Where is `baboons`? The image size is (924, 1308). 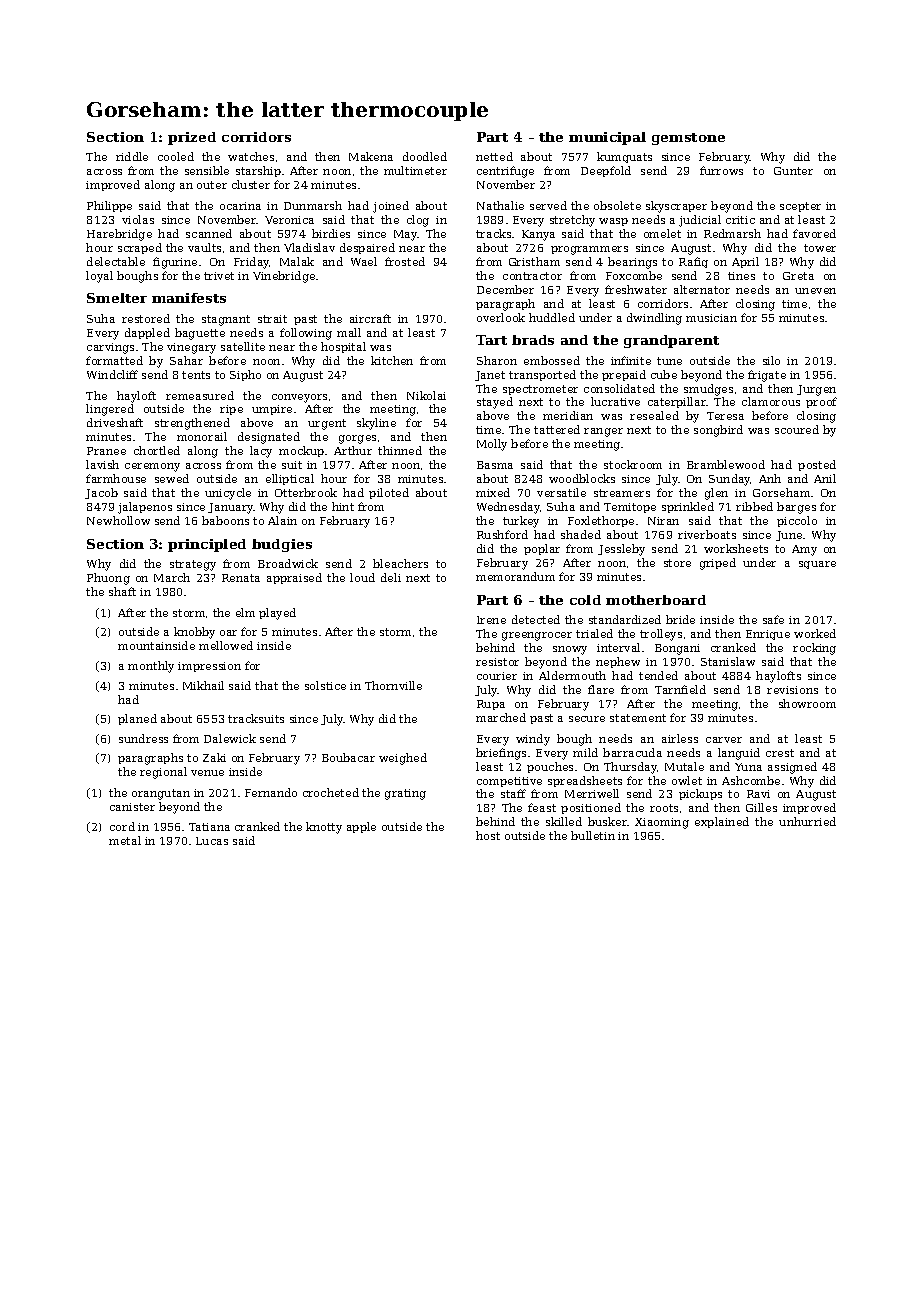 baboons is located at coordinates (225, 520).
